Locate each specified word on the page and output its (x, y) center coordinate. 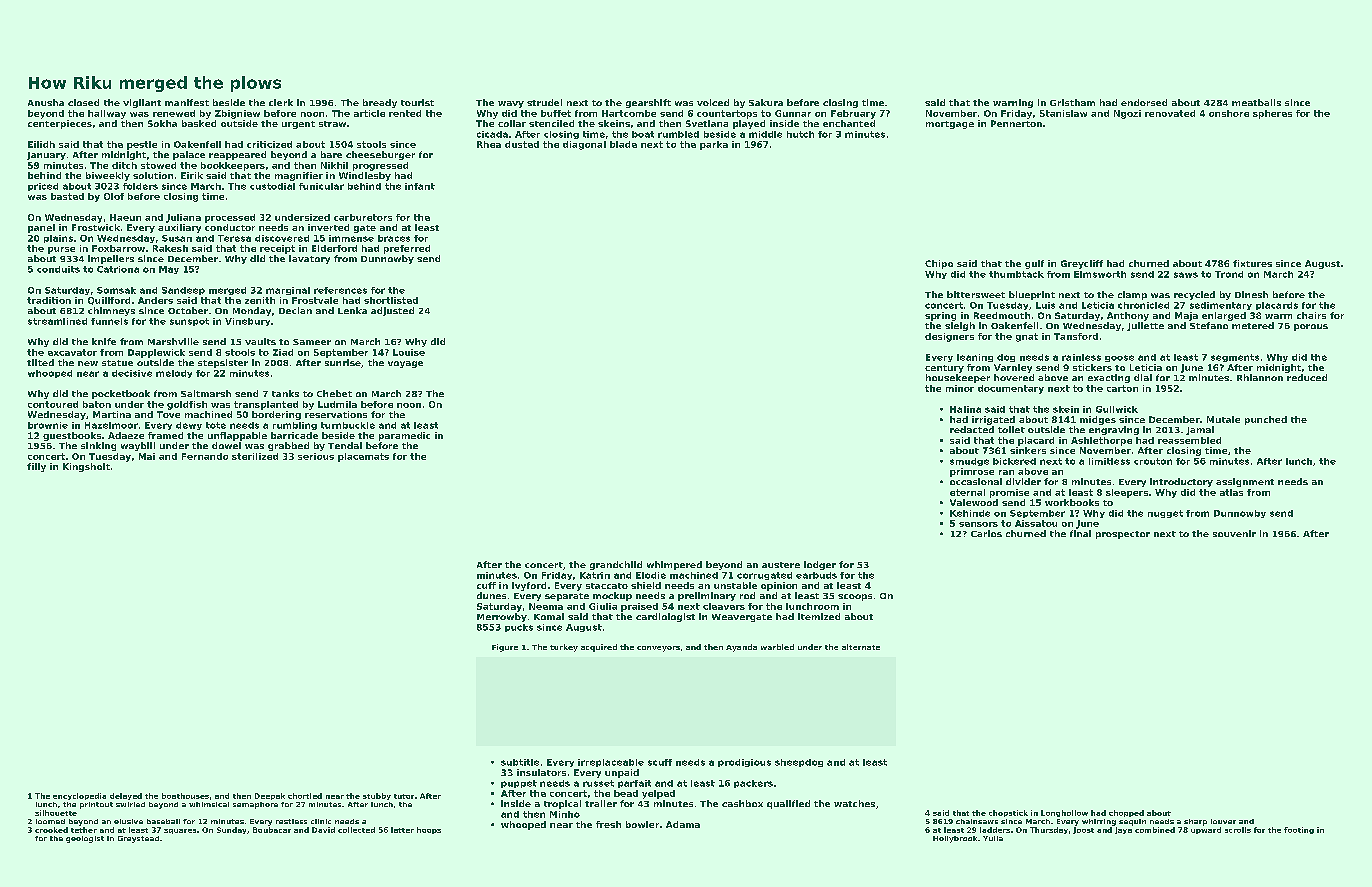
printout (96, 805)
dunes (491, 595)
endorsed (1144, 102)
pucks (519, 628)
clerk (281, 102)
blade (623, 144)
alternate (861, 647)
